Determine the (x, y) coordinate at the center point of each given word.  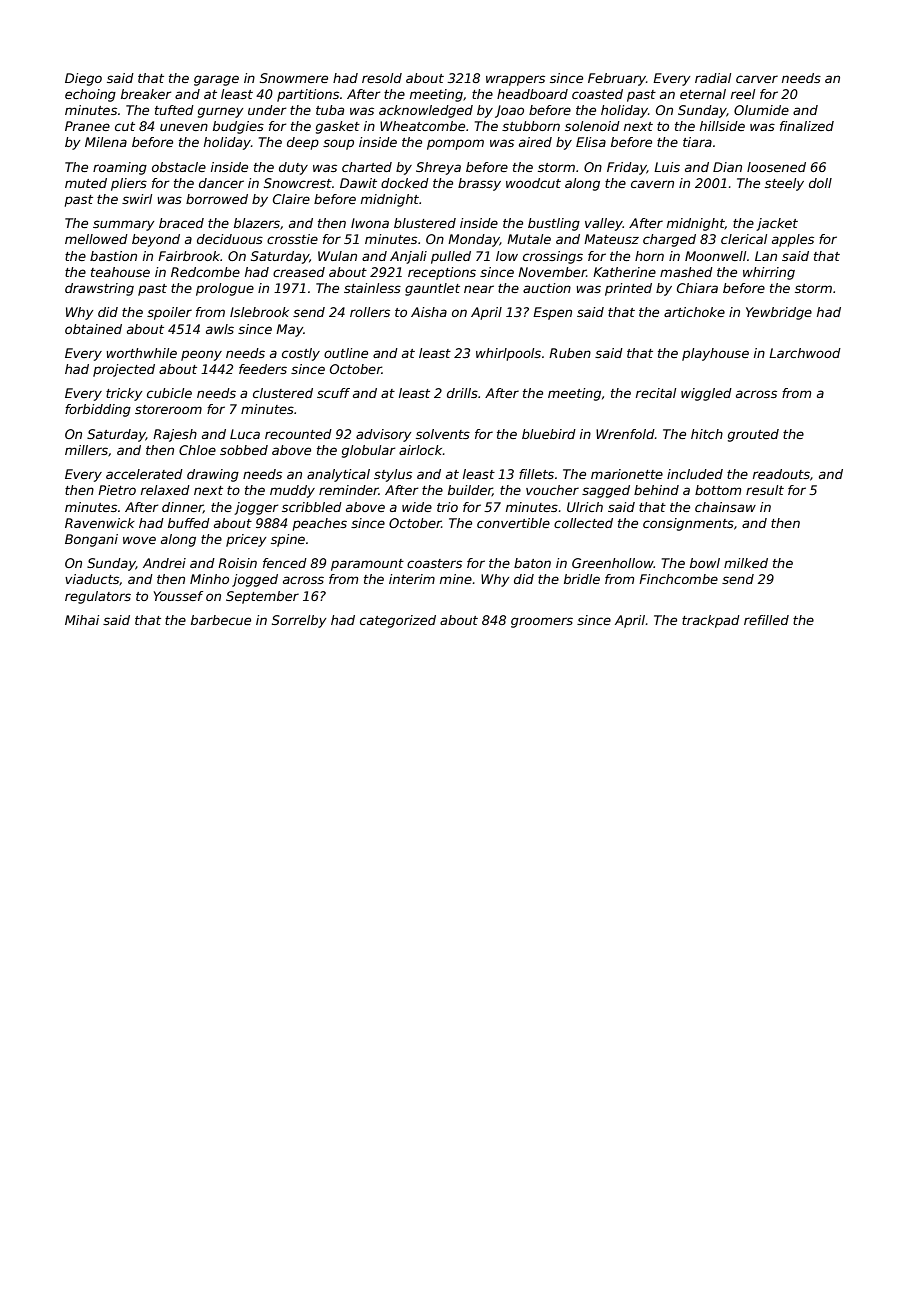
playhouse (715, 354)
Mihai (82, 620)
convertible (513, 523)
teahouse (120, 272)
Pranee (87, 126)
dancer (221, 183)
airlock (420, 450)
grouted (753, 435)
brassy (479, 184)
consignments (688, 524)
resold (382, 78)
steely (784, 184)
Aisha (429, 312)
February (617, 79)
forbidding (98, 410)
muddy (292, 491)
